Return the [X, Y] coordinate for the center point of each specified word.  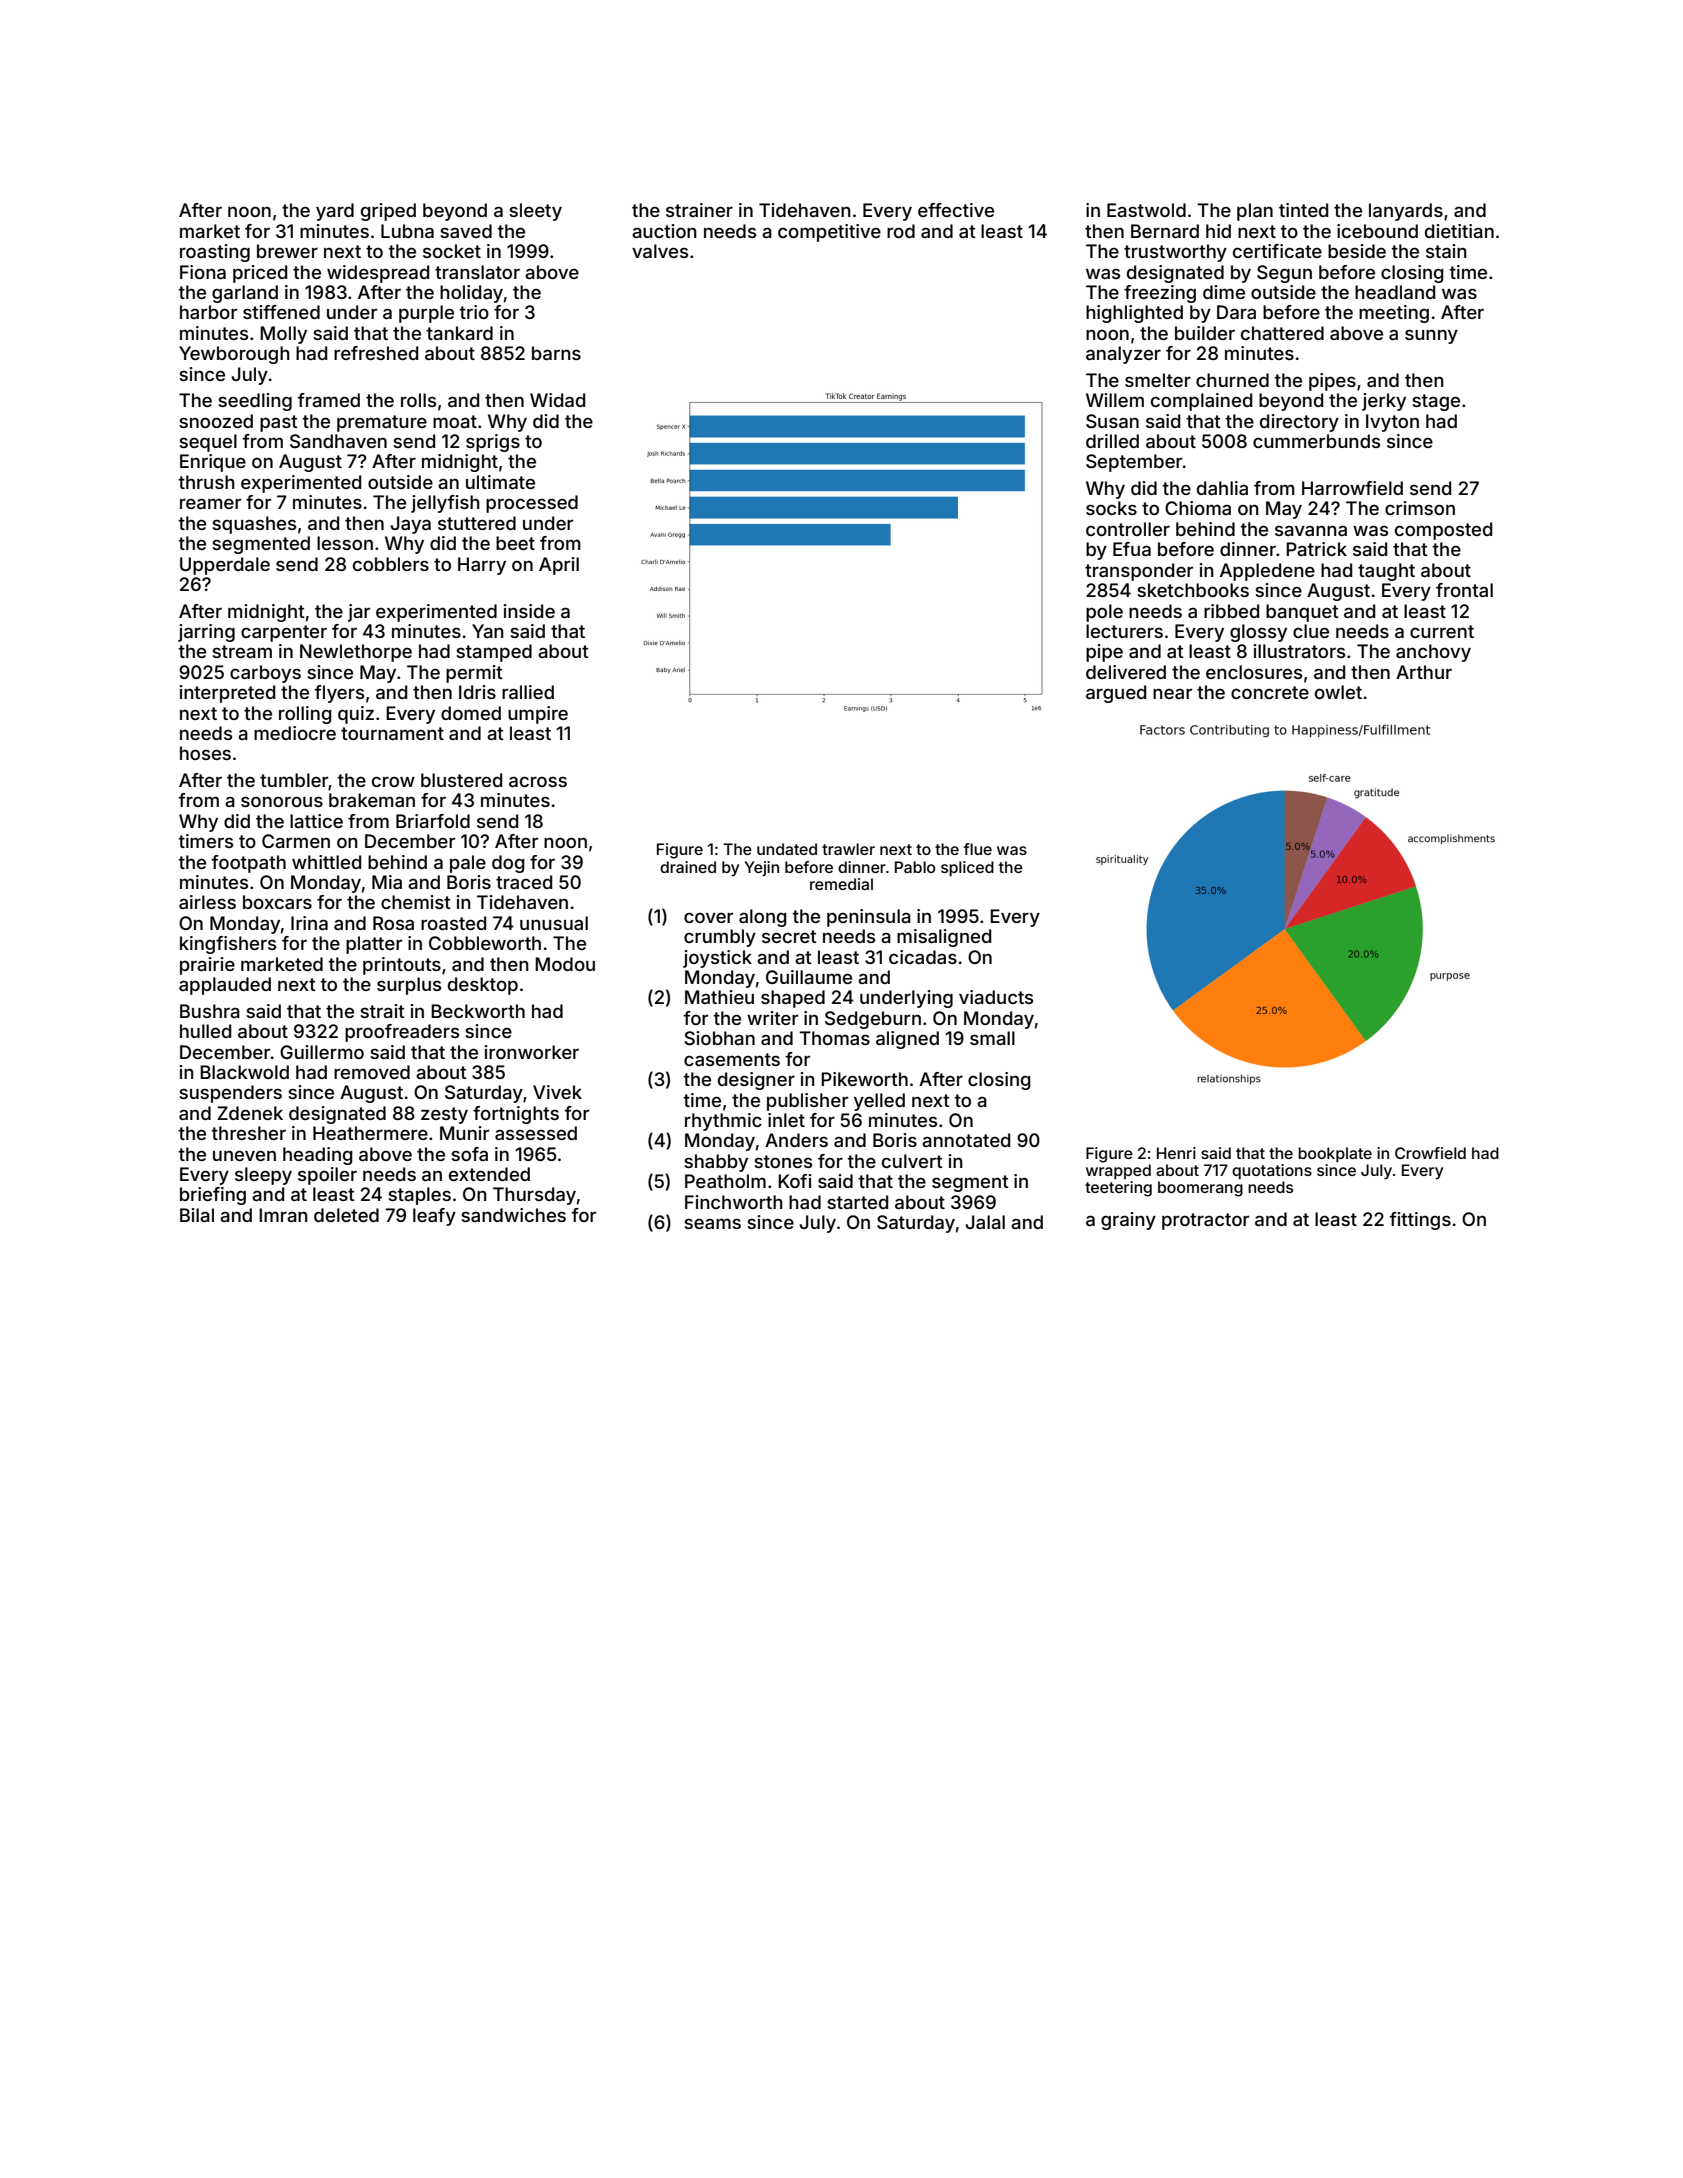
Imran [283, 1215]
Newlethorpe [356, 653]
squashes [254, 525]
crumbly [720, 938]
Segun [1284, 274]
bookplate [1335, 1154]
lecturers [1124, 631]
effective [956, 210]
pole [1104, 613]
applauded [225, 986]
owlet [1338, 692]
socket [452, 251]
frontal [1464, 590]
